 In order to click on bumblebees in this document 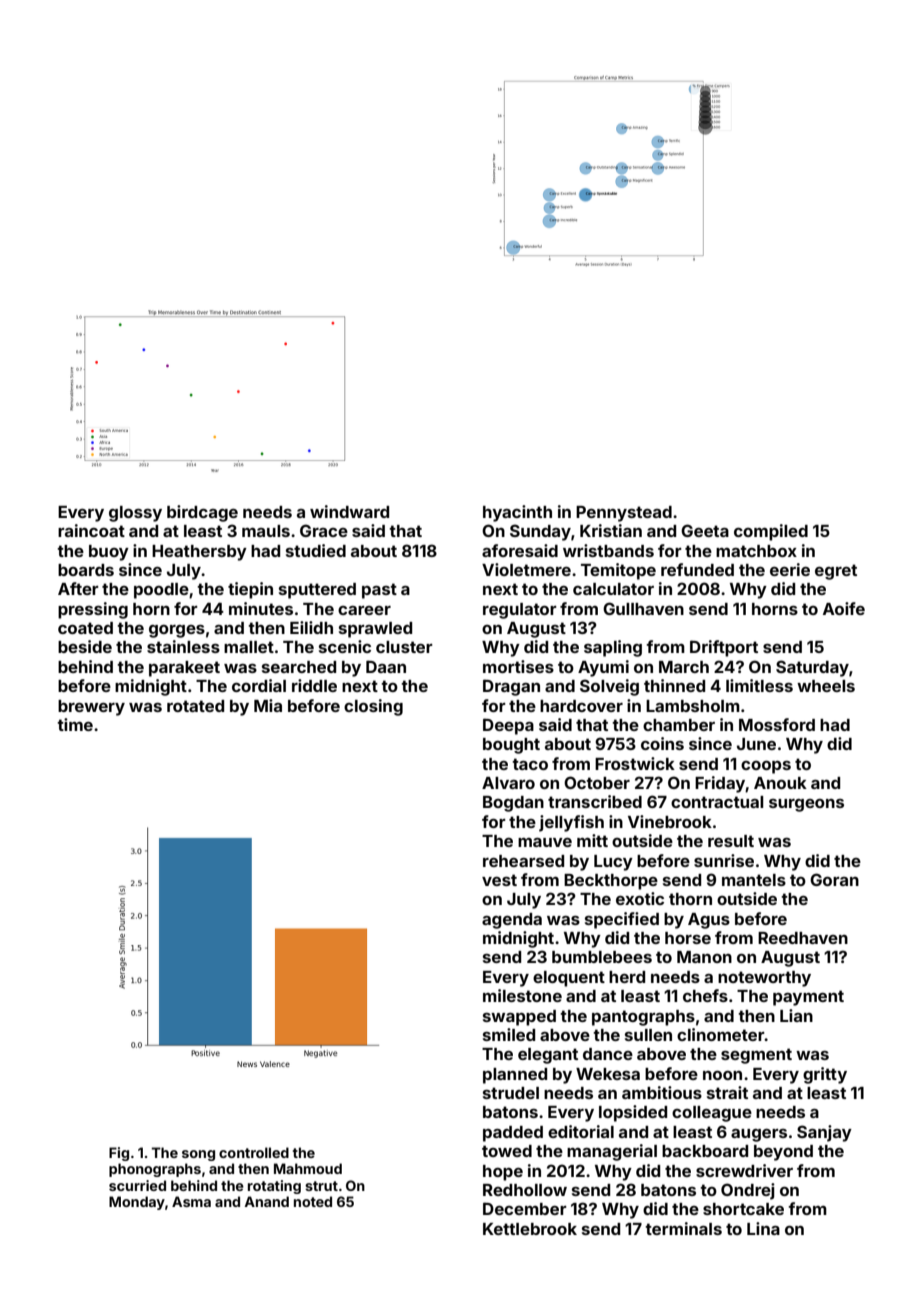, I will do `click(602, 957)`.
